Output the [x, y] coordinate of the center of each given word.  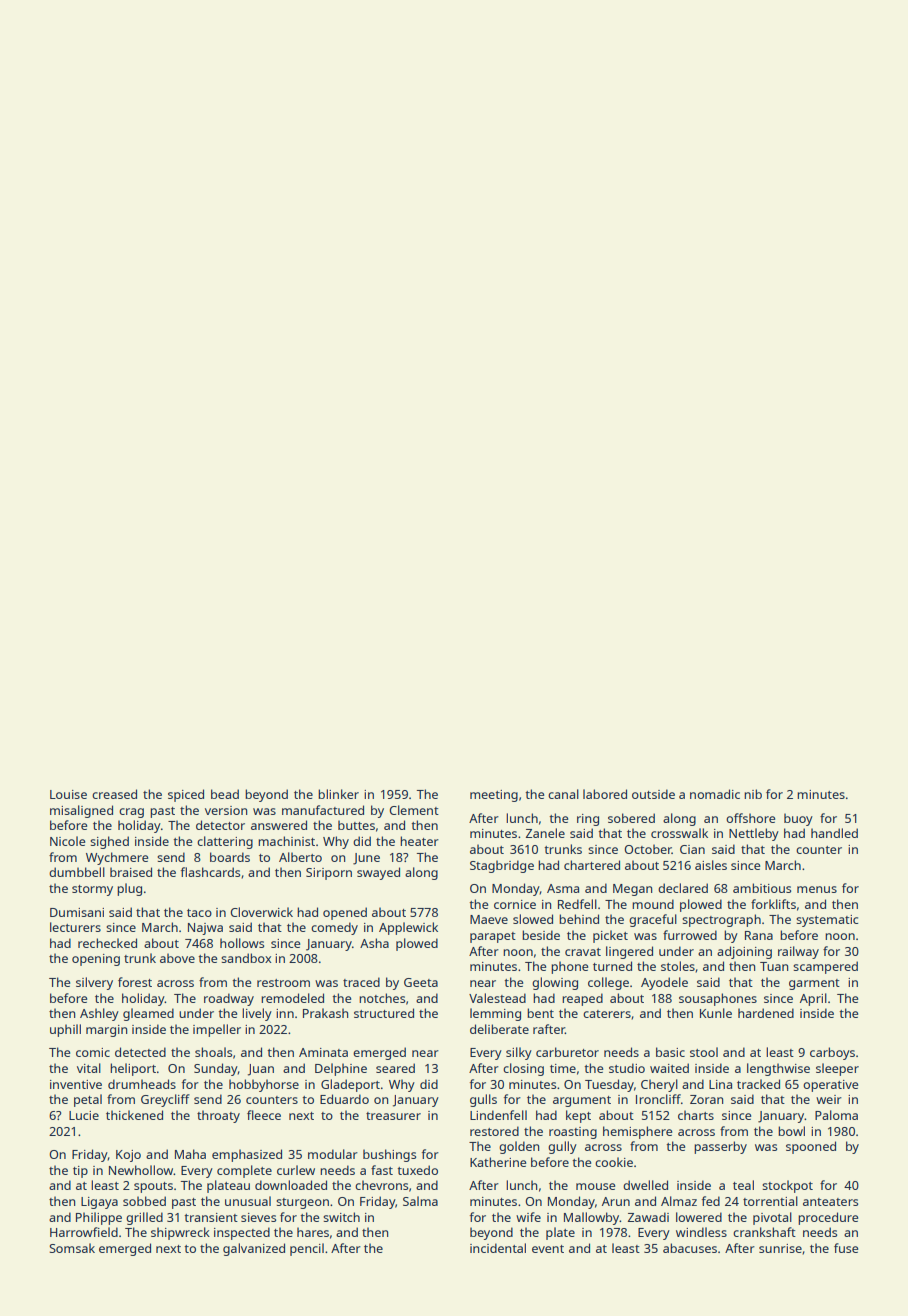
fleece [264, 1115]
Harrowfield [84, 1232]
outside [653, 794]
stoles [678, 966]
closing [523, 1069]
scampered [825, 967]
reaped [582, 999]
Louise [68, 794]
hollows [242, 943]
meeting [494, 796]
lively [257, 1014]
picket [610, 936]
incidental [498, 1248]
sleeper [837, 1069]
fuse [846, 1248]
